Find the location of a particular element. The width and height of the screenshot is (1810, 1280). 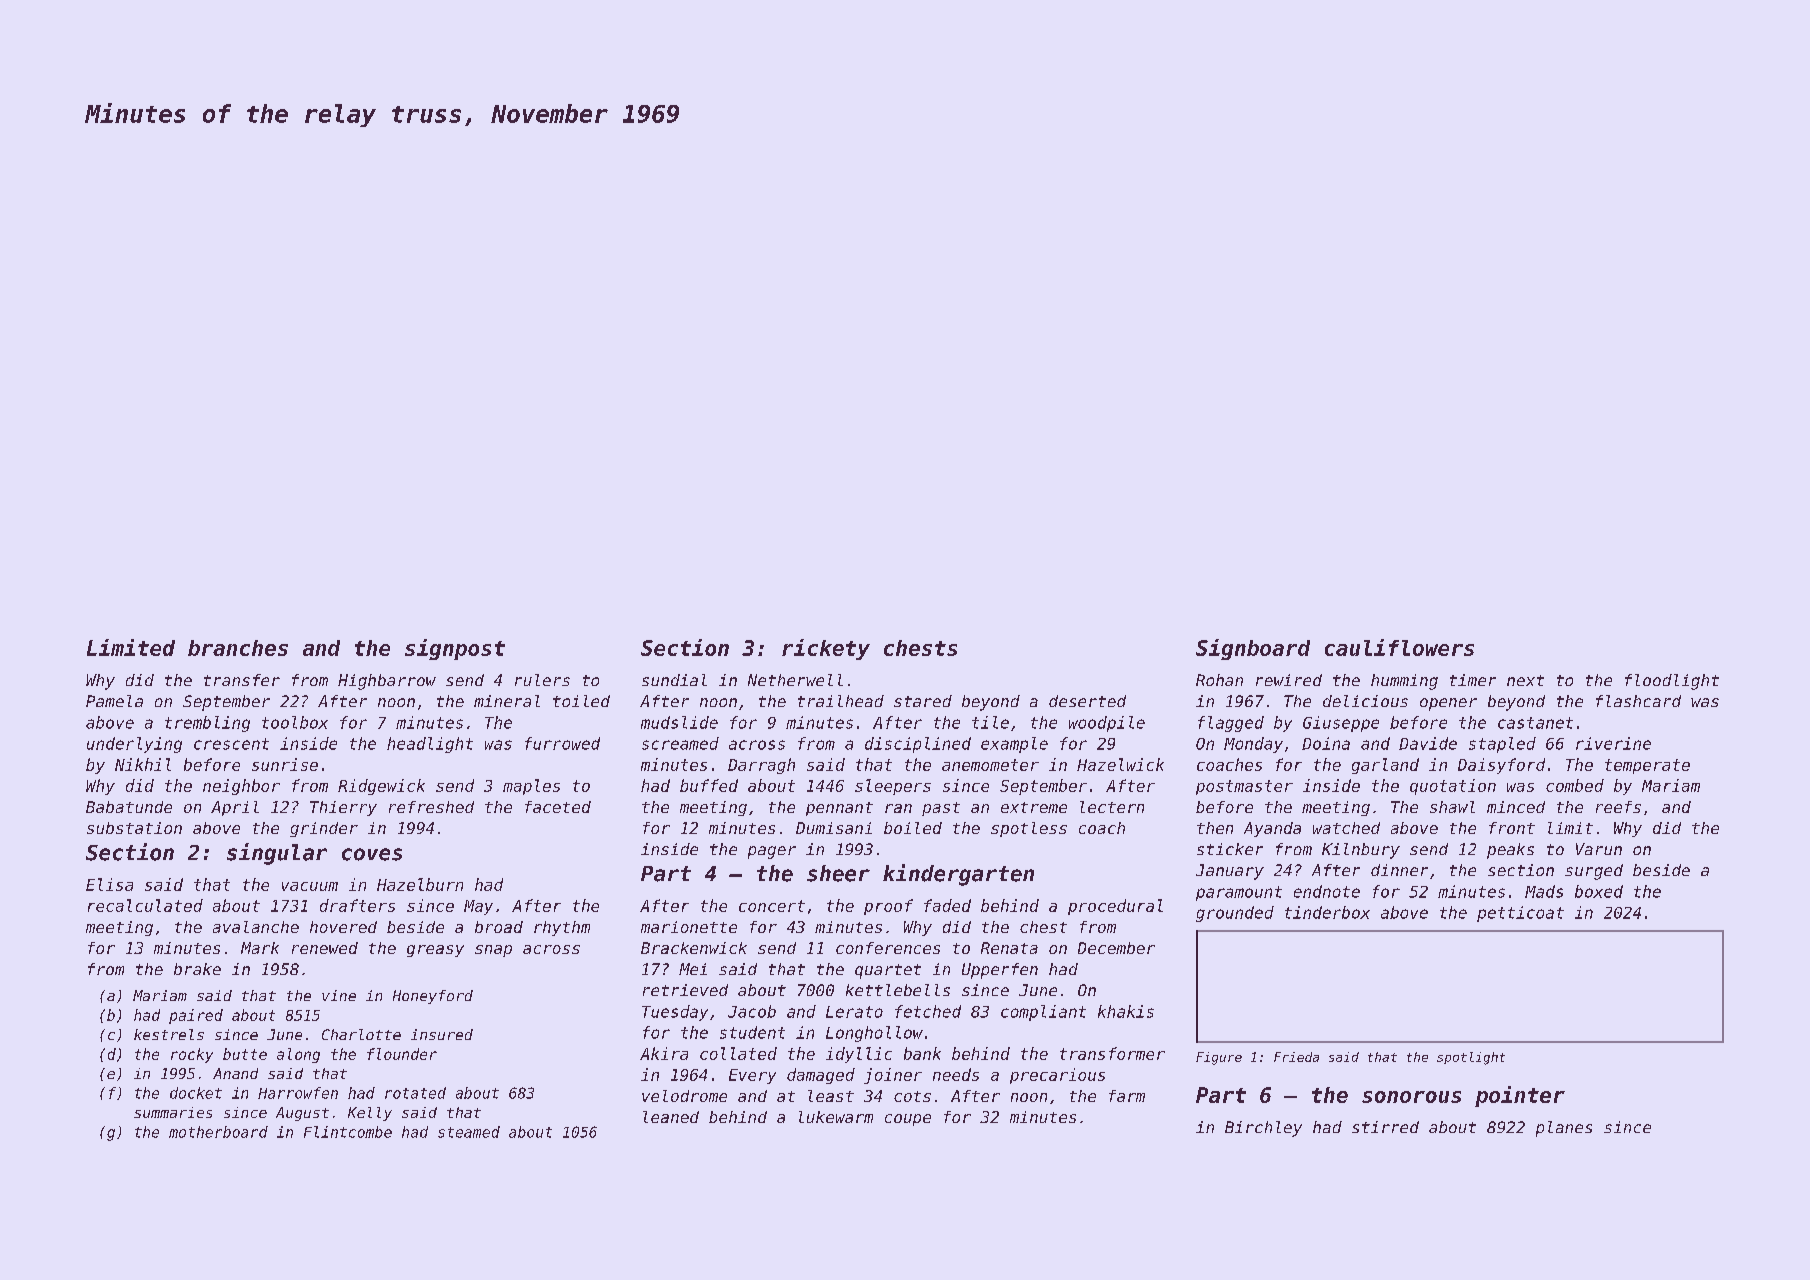

Renata is located at coordinates (1009, 948).
